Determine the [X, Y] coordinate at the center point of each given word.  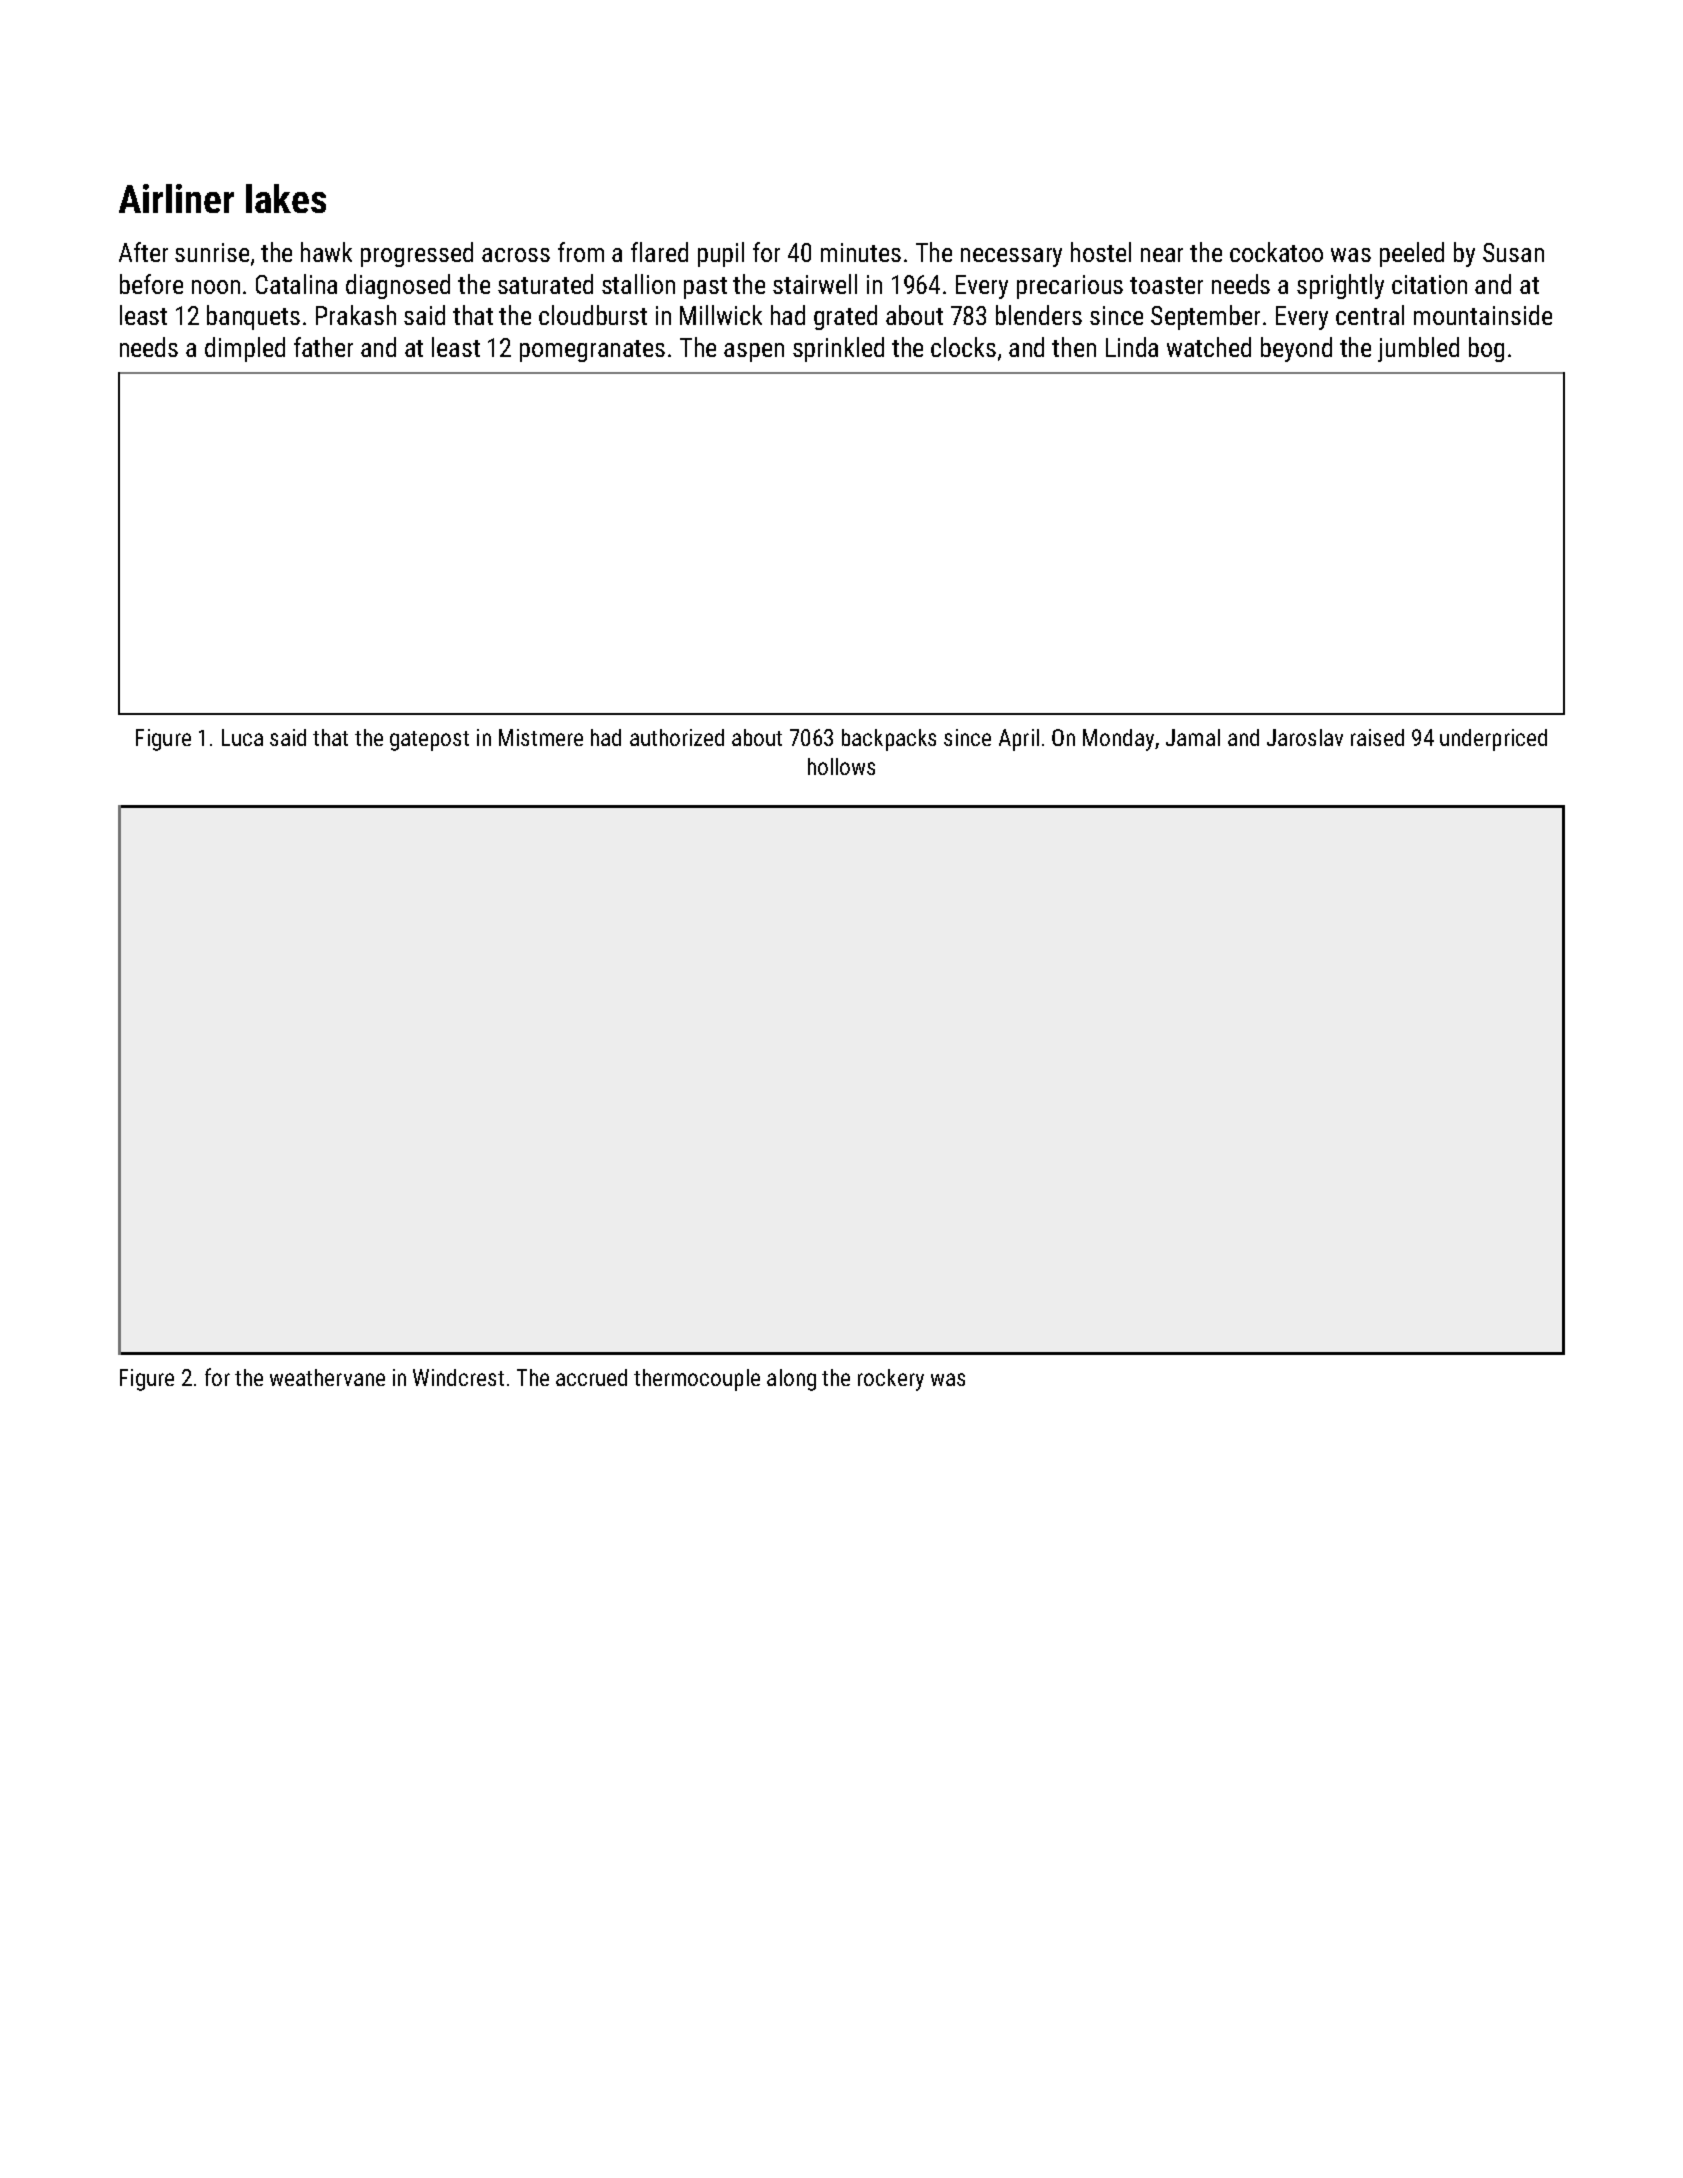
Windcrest [458, 1377]
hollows [841, 766]
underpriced [1493, 740]
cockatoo [1276, 252]
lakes [286, 198]
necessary [1011, 257]
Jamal [1193, 737]
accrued [591, 1377]
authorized [677, 737]
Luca [242, 737]
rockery [891, 1380]
